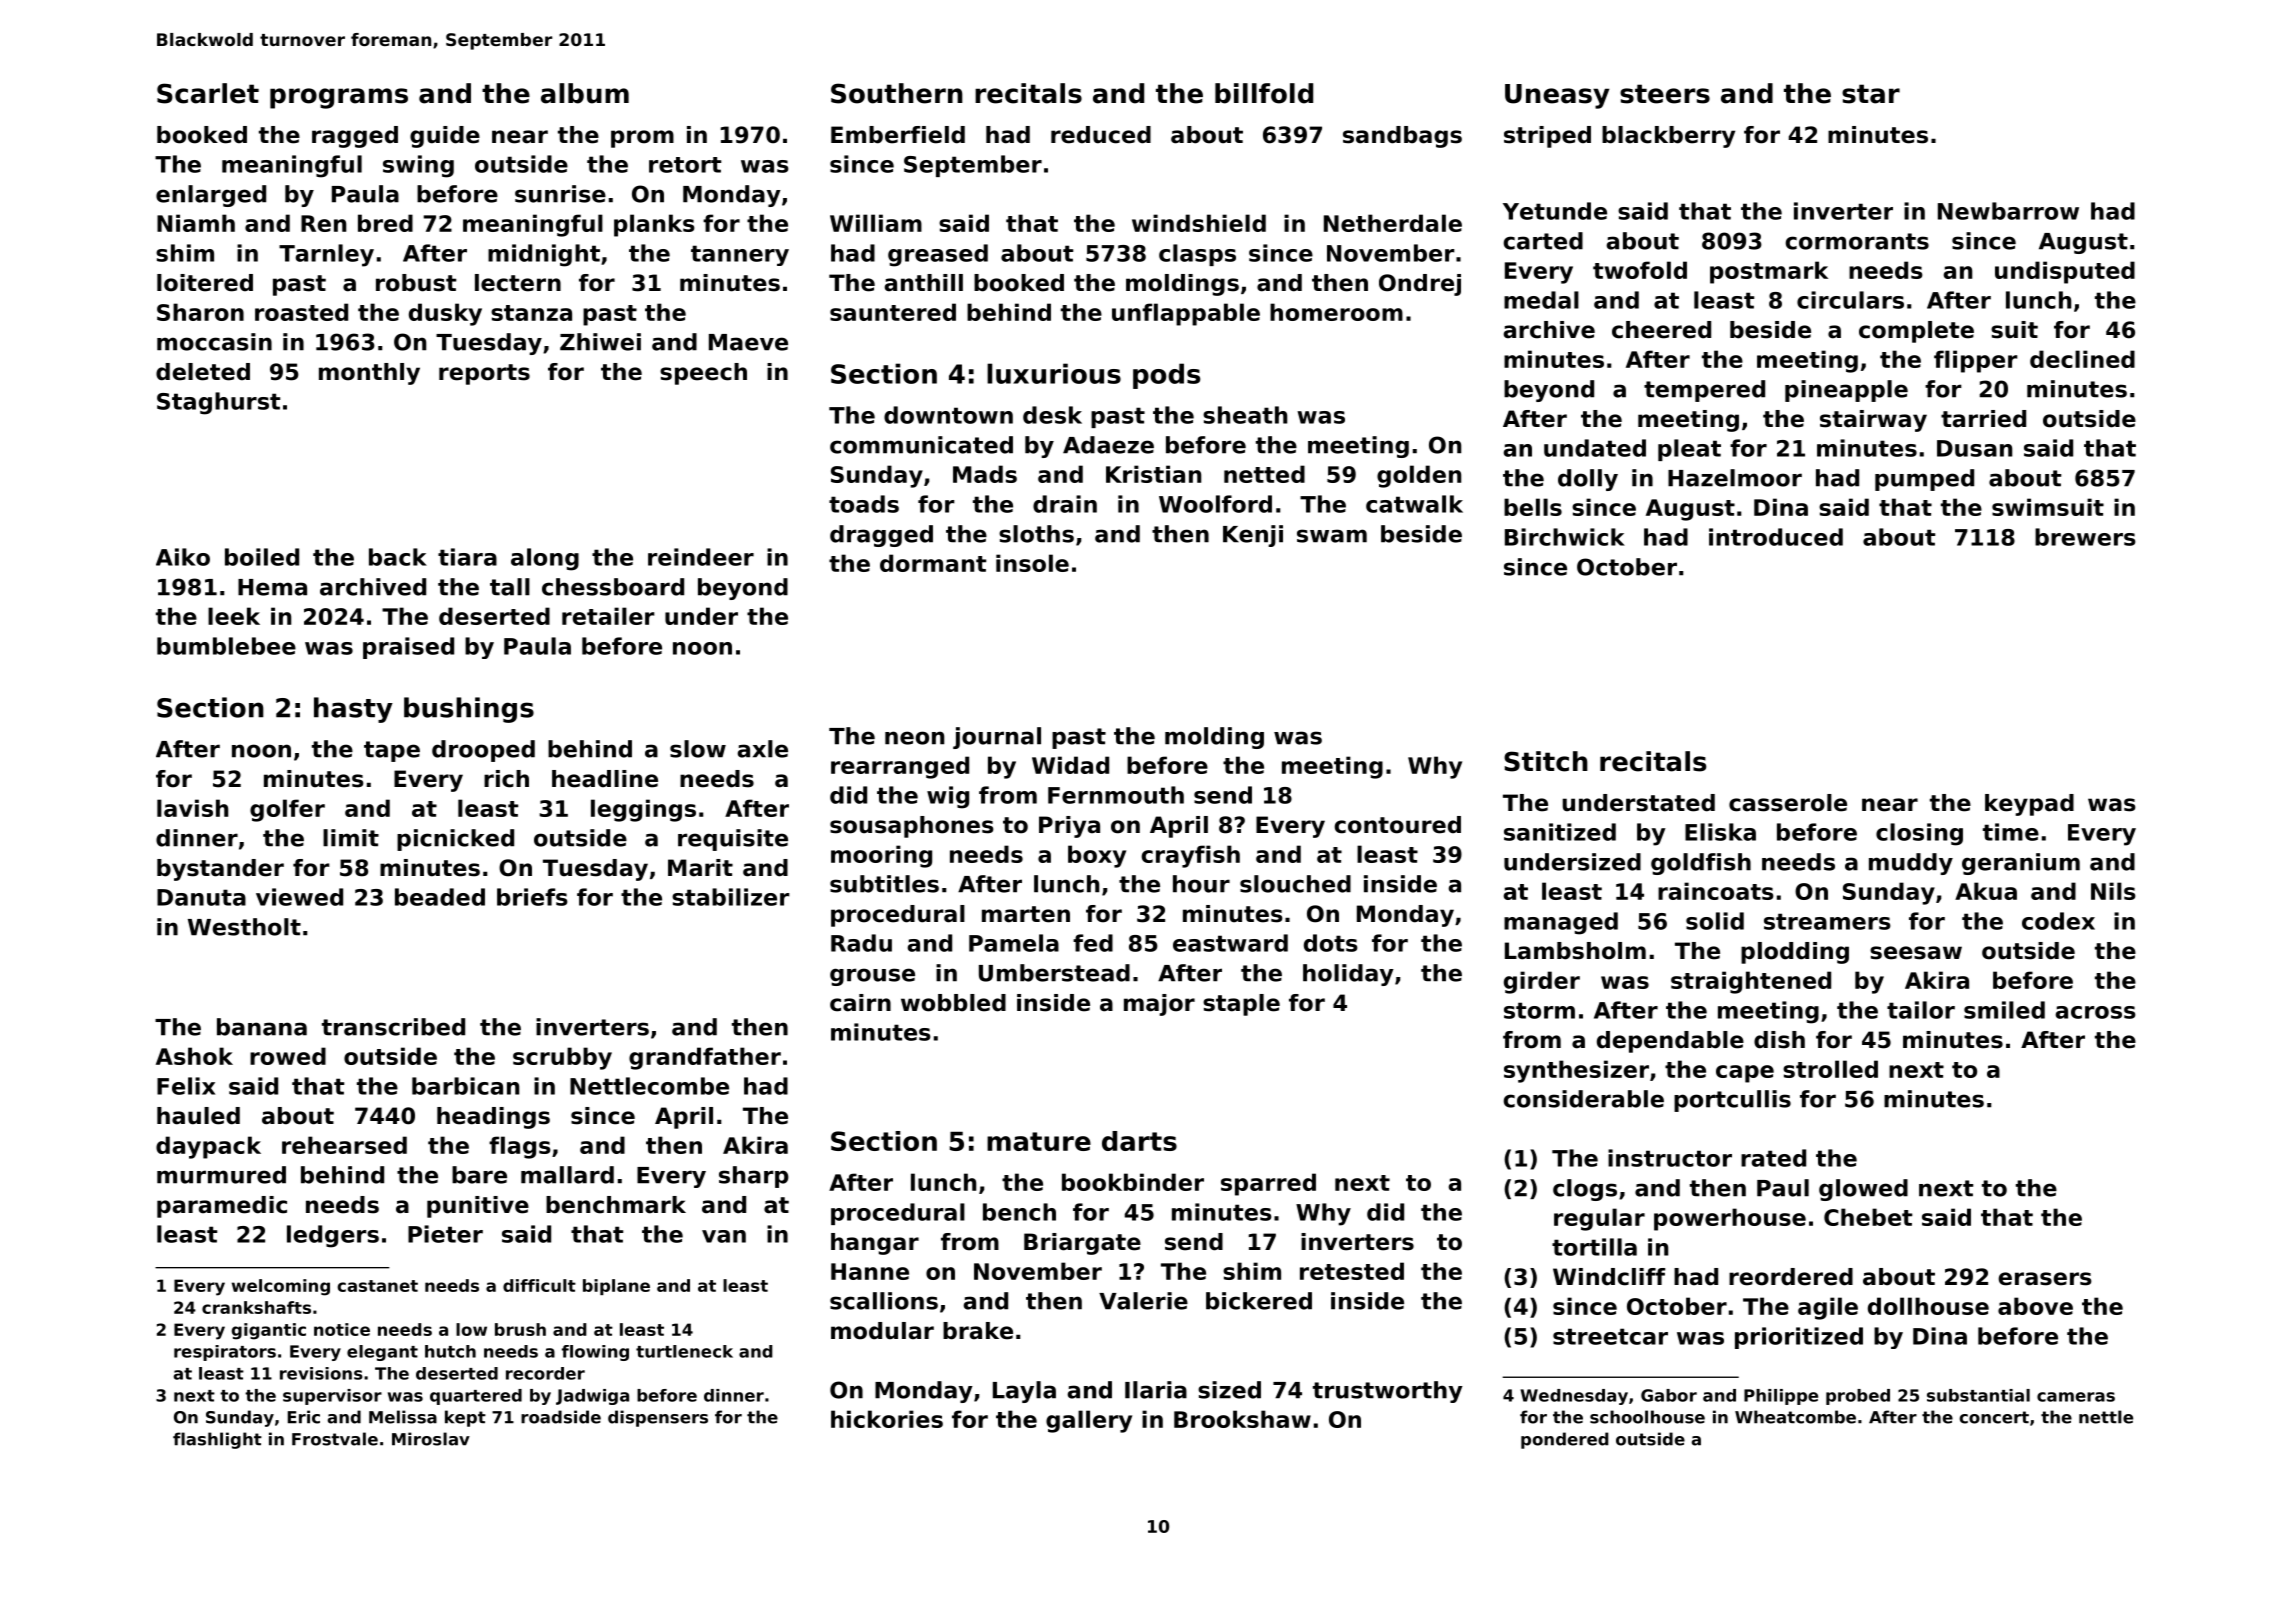 The height and width of the screenshot is (1620, 2292). Describe the element at coordinates (1264, 93) in the screenshot. I see `billfold` at that location.
